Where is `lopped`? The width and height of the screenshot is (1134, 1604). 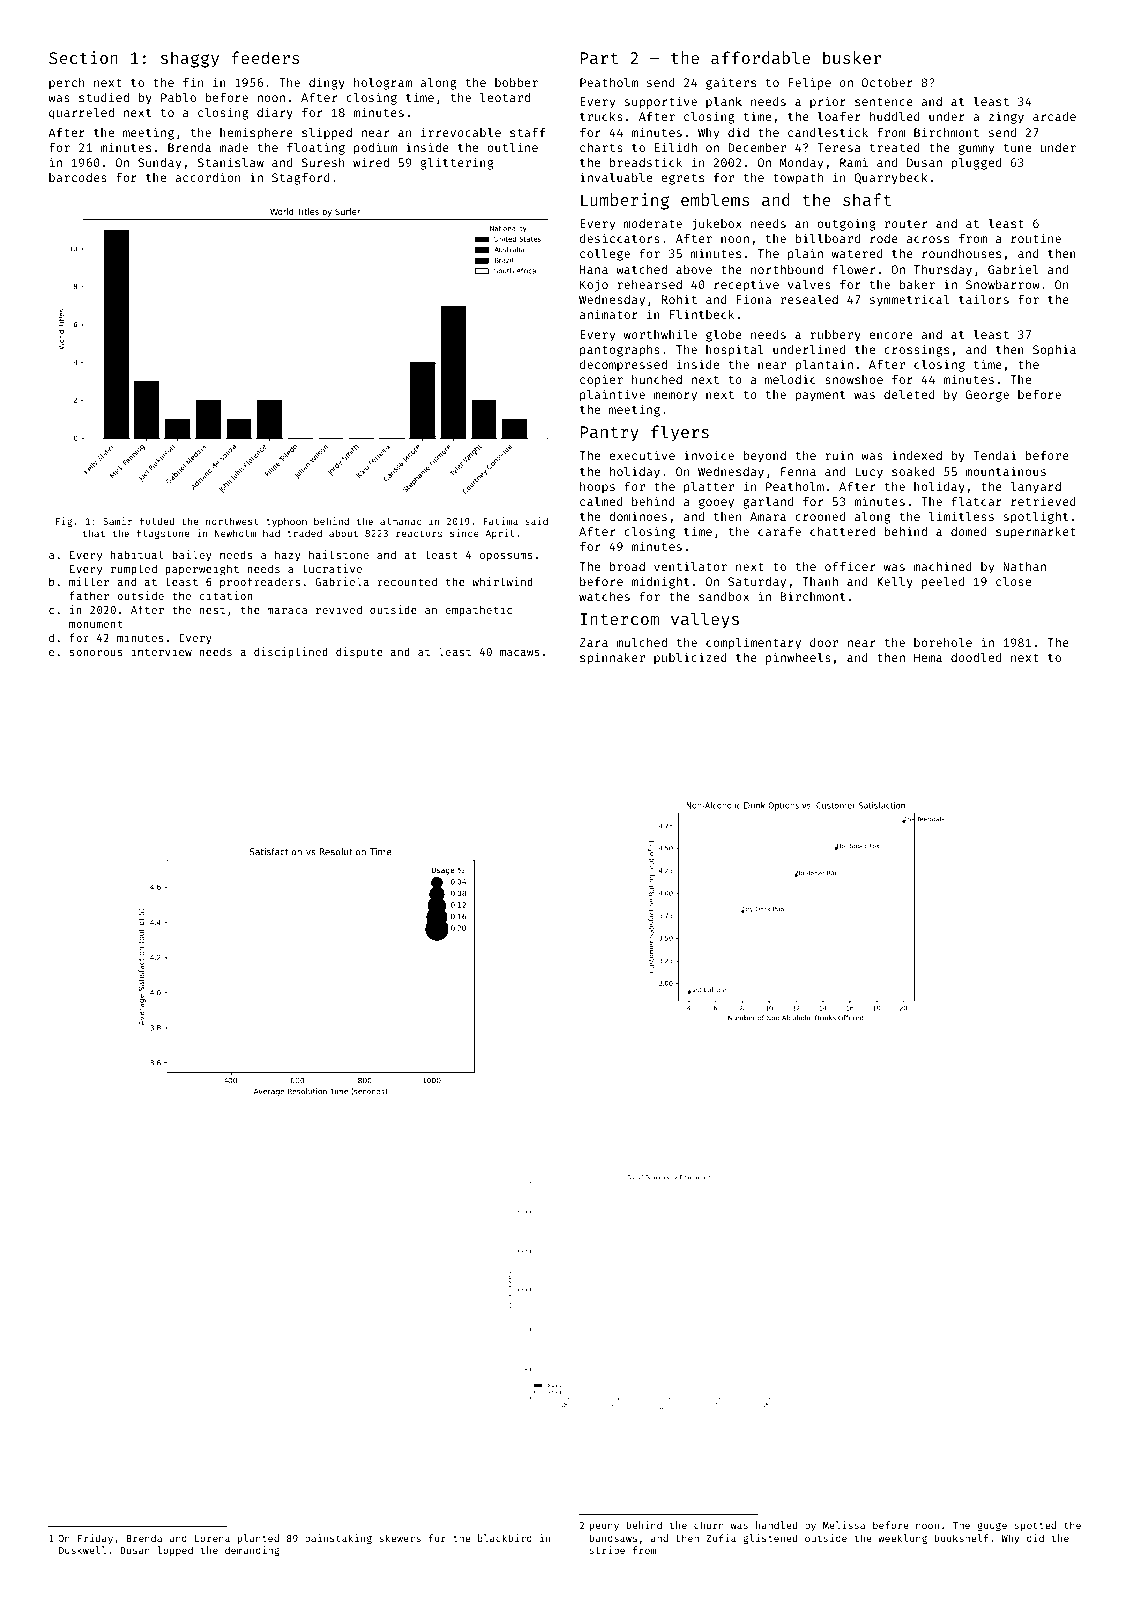
lopped is located at coordinates (175, 1551).
